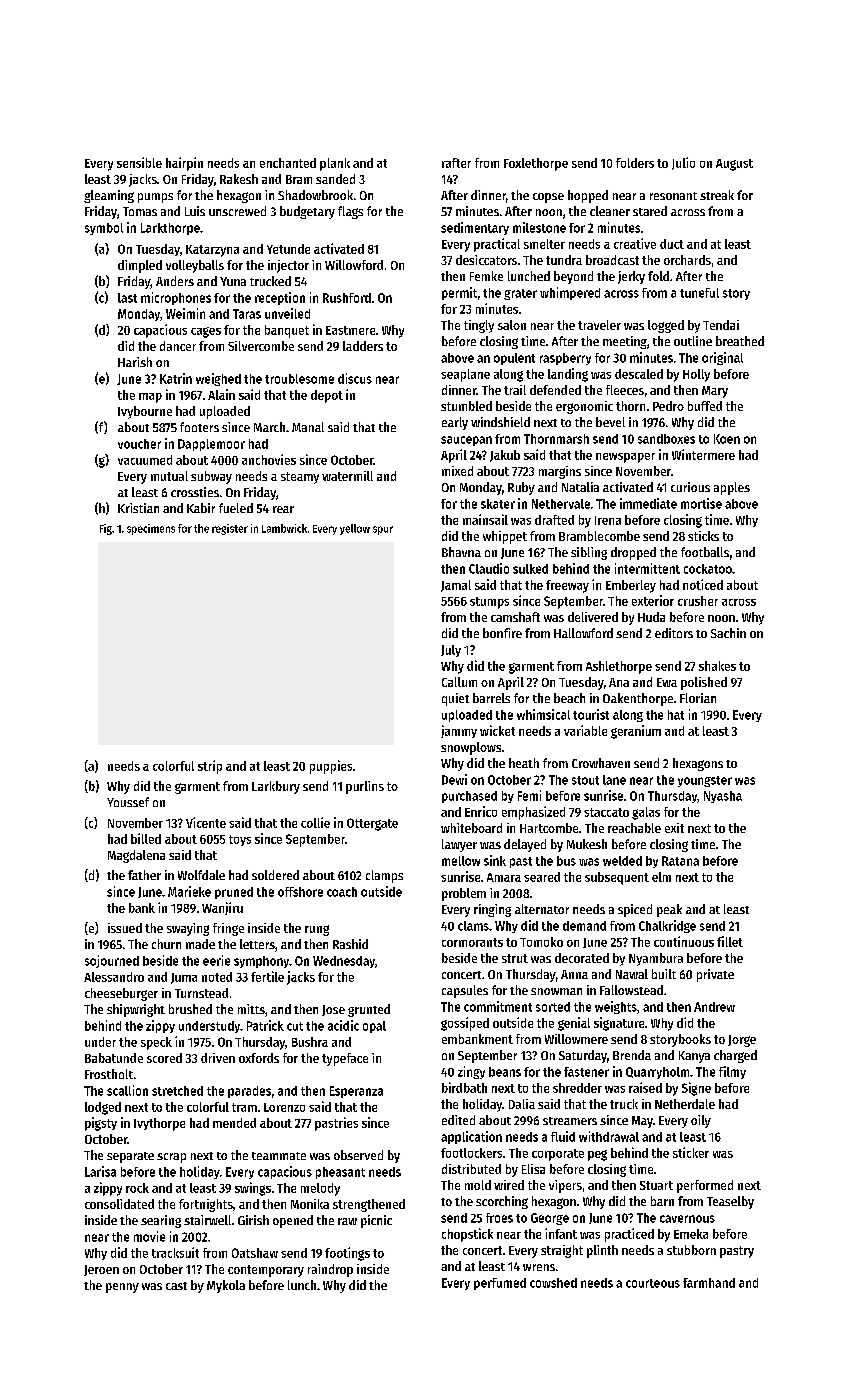  I want to click on Ratana, so click(680, 861).
